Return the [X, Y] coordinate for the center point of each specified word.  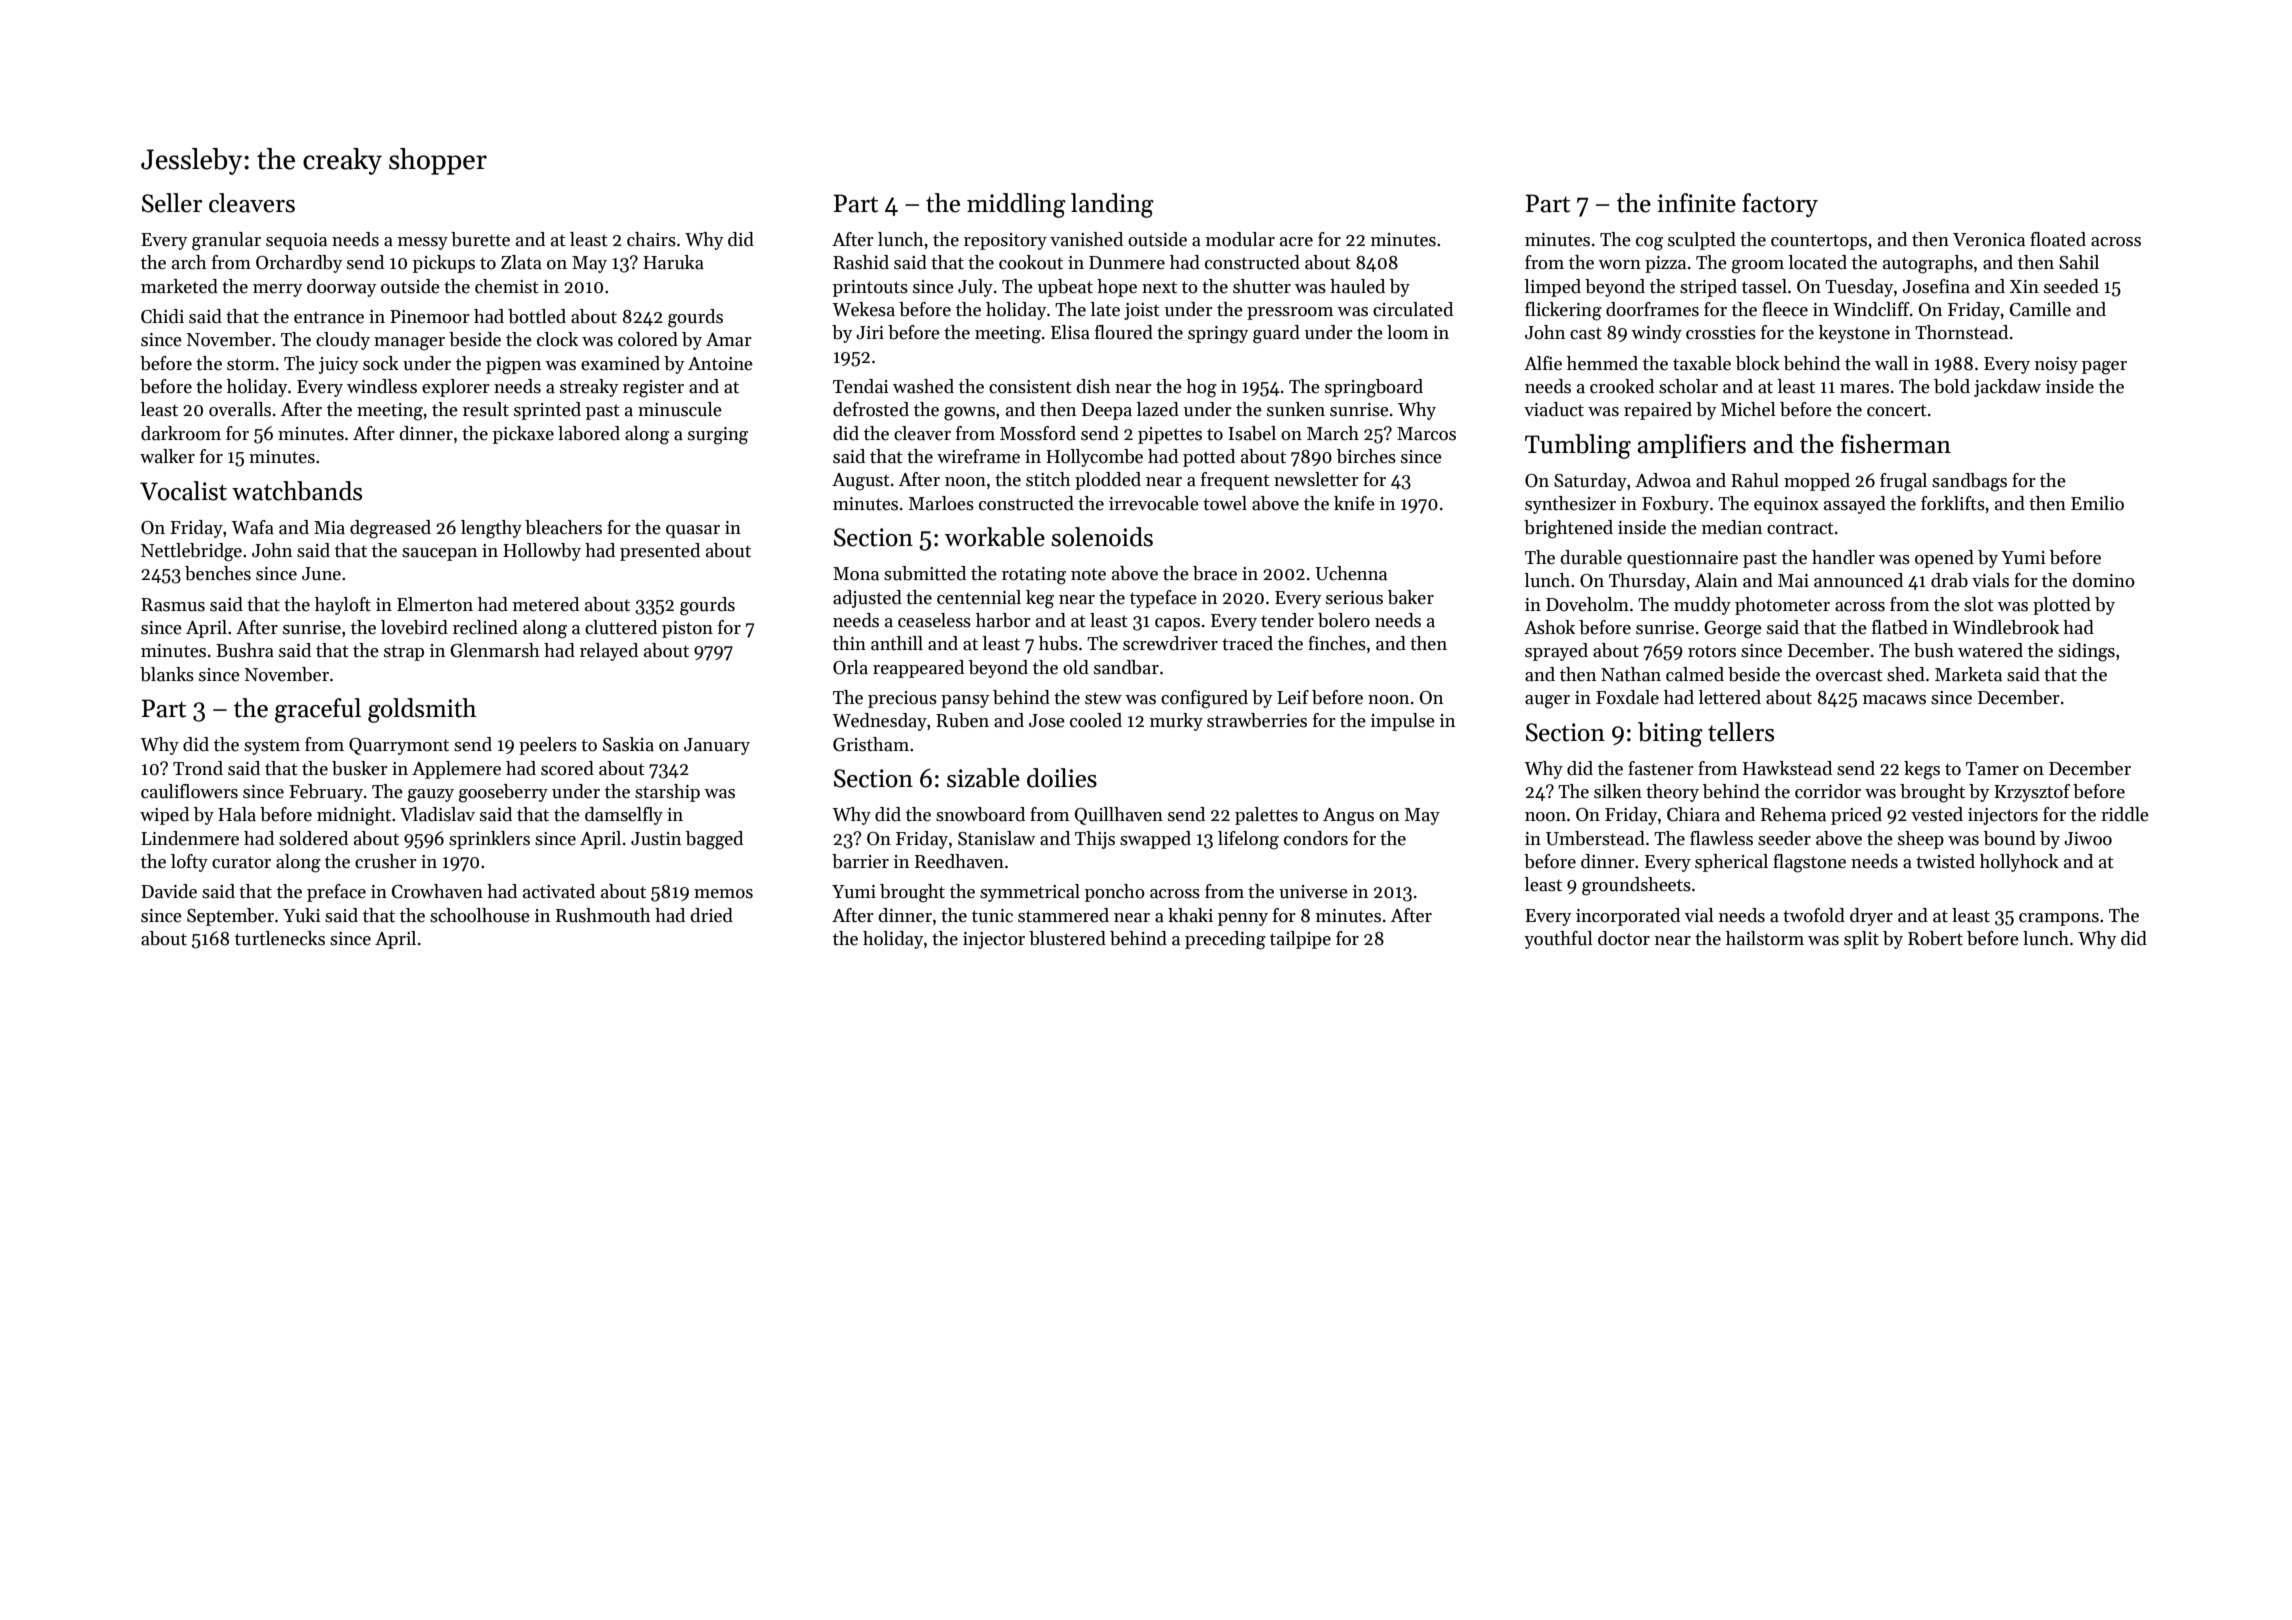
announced [1858, 580]
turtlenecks [280, 938]
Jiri [870, 332]
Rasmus [173, 605]
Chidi [162, 316]
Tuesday [1859, 288]
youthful [1558, 940]
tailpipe [1300, 940]
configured [1204, 699]
